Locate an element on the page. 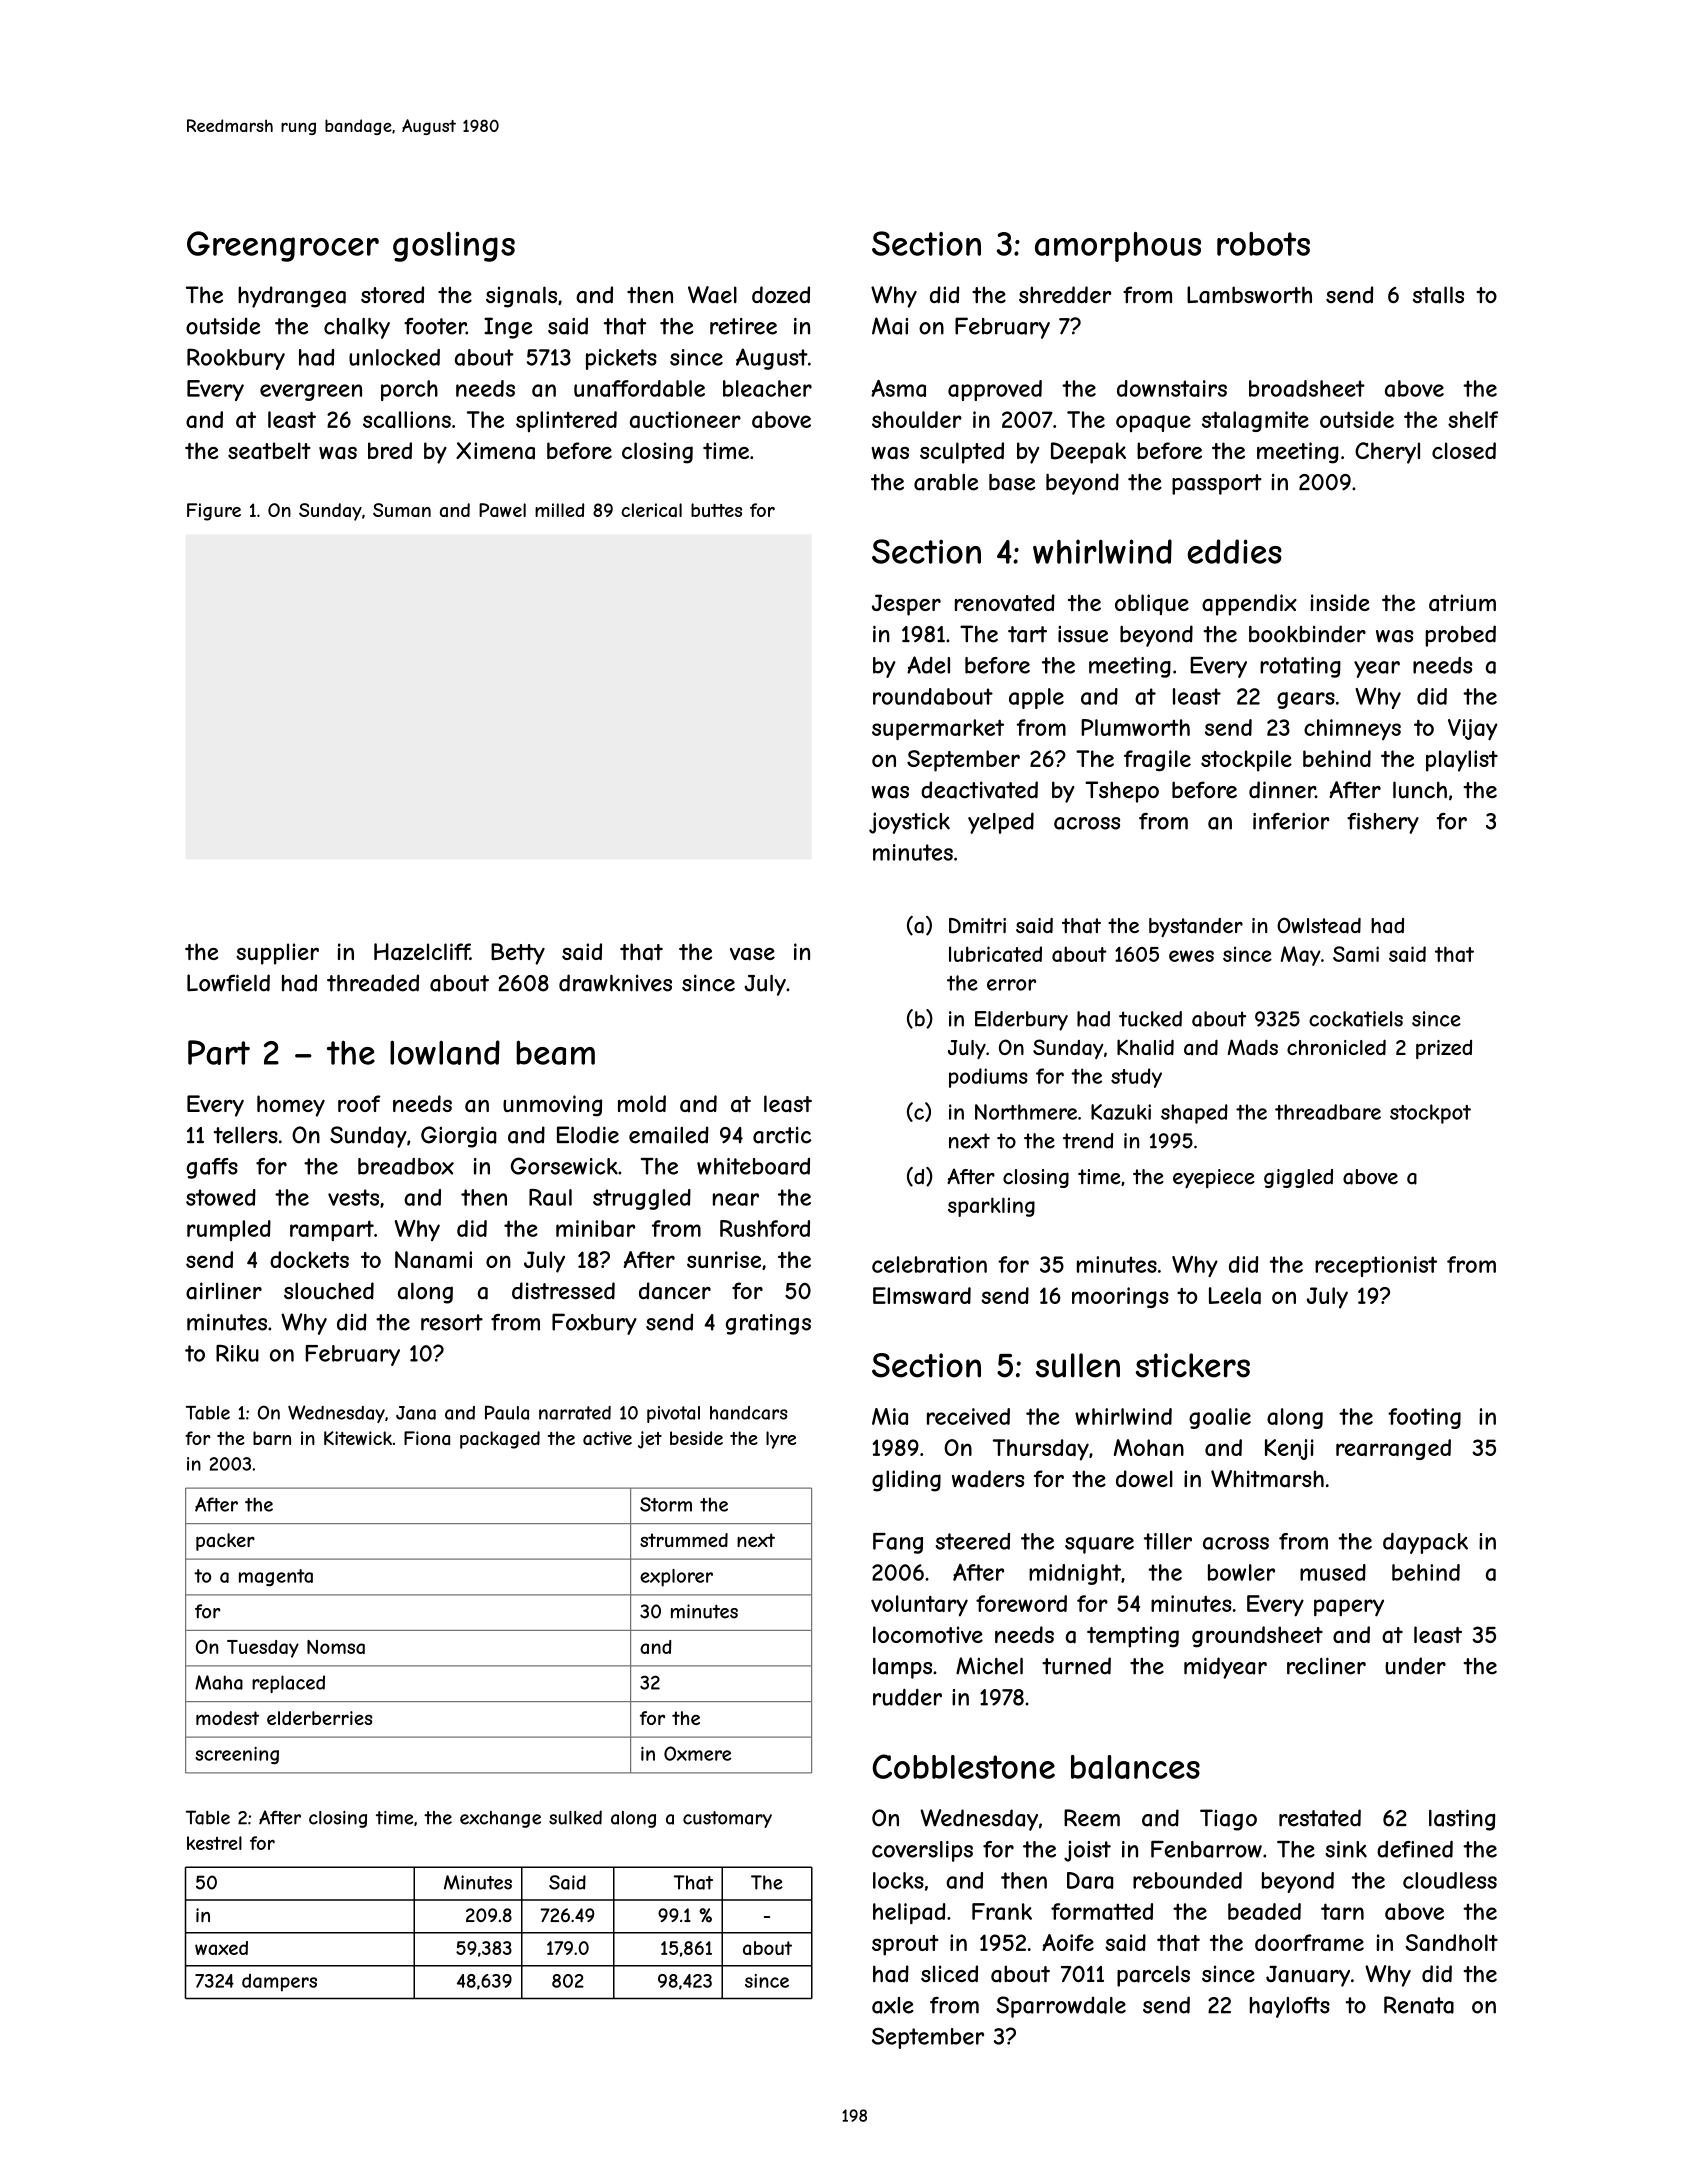 This image has height=2178, width=1683. tellers is located at coordinates (246, 1135).
